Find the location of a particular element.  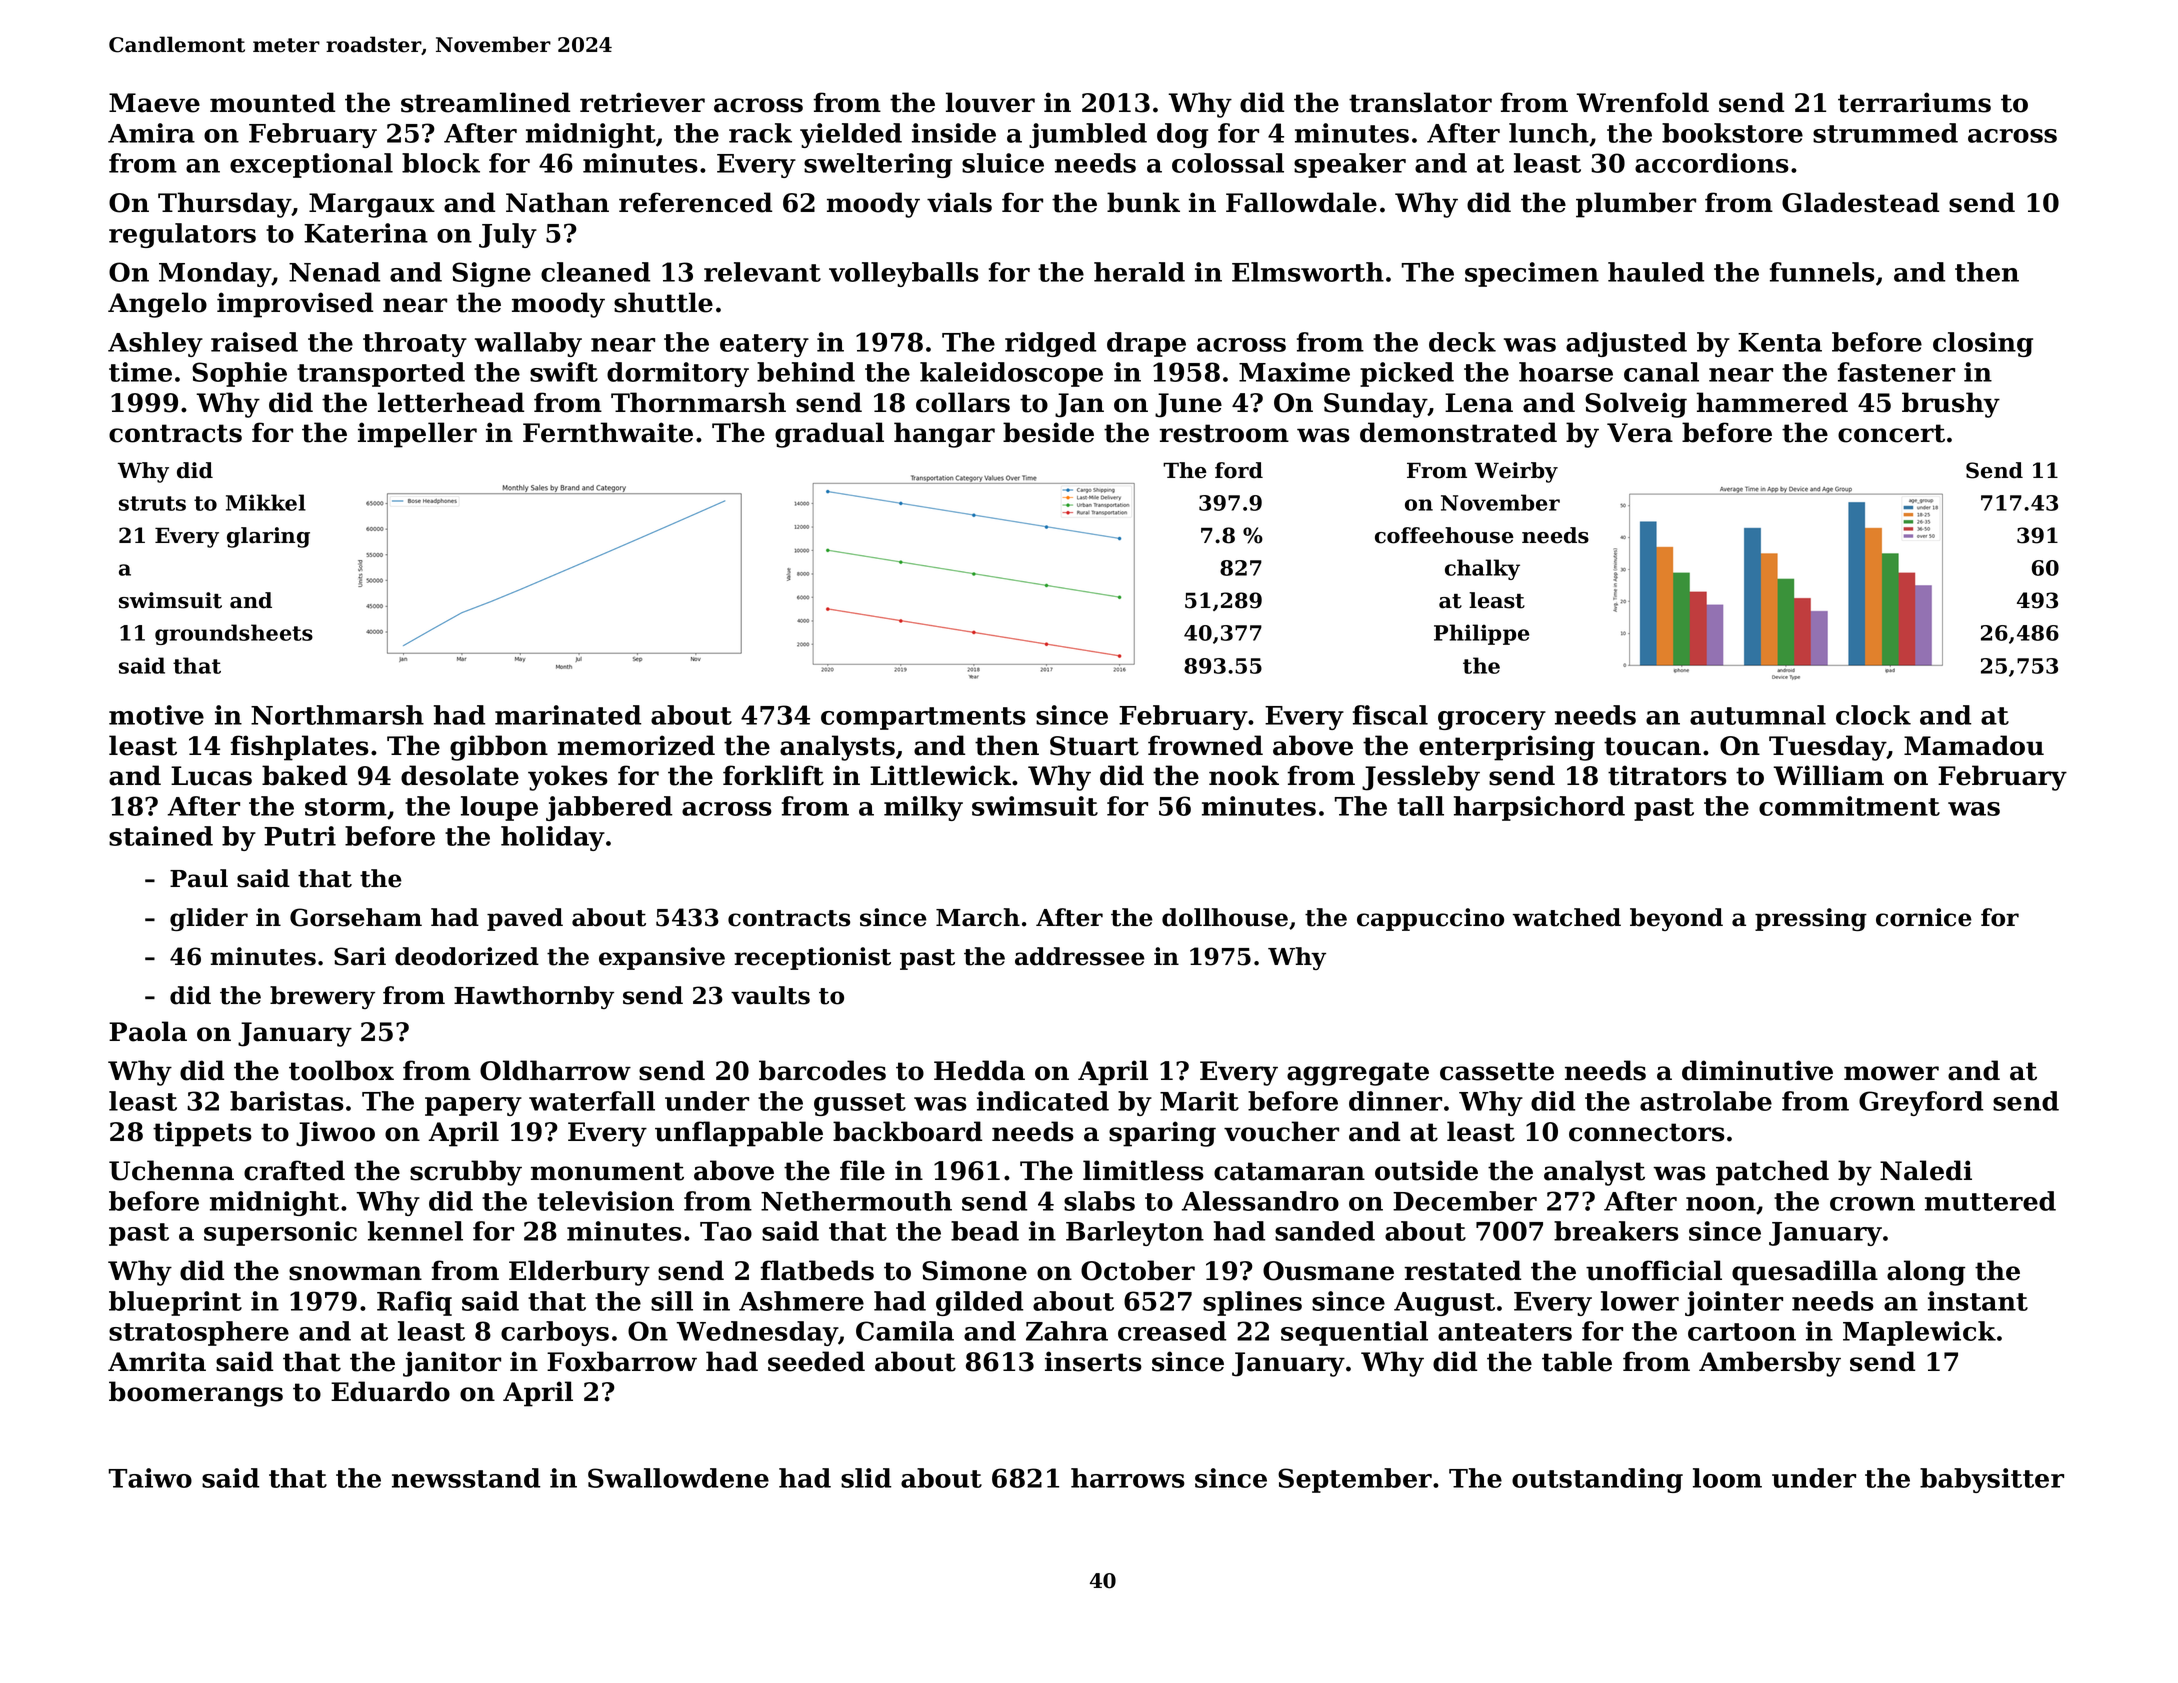

retriever is located at coordinates (642, 102).
